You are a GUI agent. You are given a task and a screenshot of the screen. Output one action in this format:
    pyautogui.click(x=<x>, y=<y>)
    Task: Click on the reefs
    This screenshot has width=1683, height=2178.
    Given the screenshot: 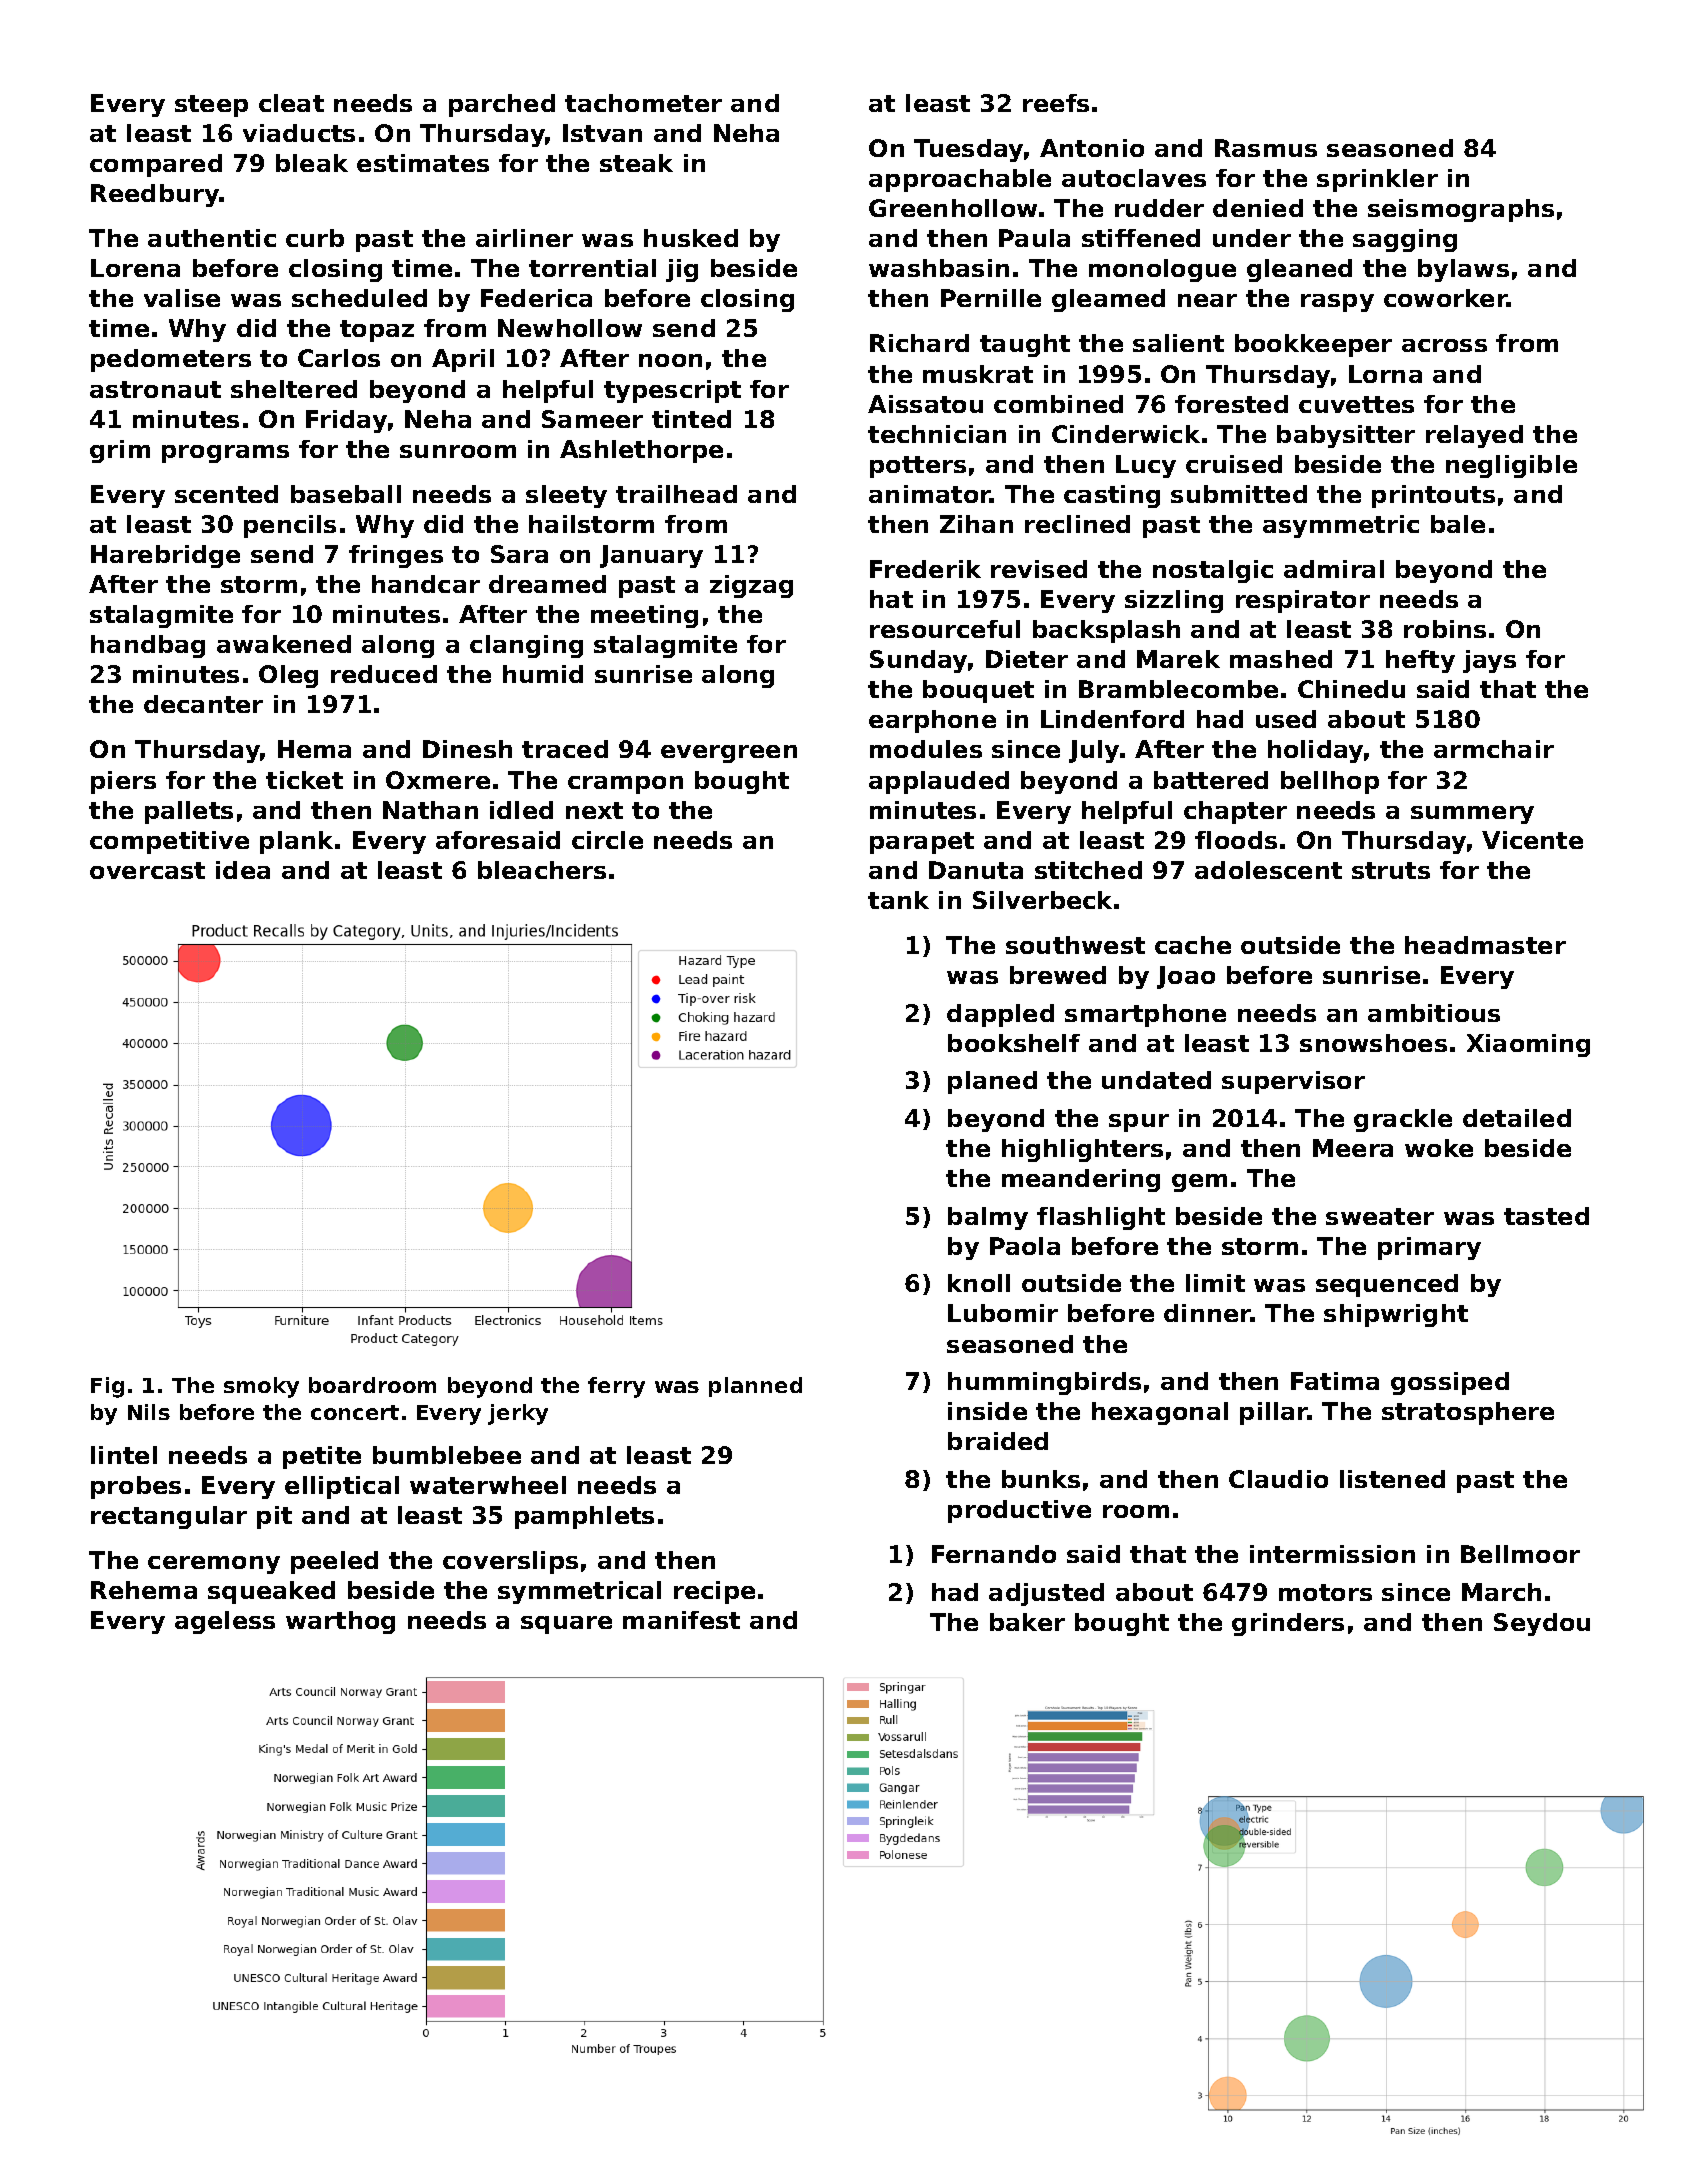 What is the action you would take?
    pyautogui.click(x=1056, y=103)
